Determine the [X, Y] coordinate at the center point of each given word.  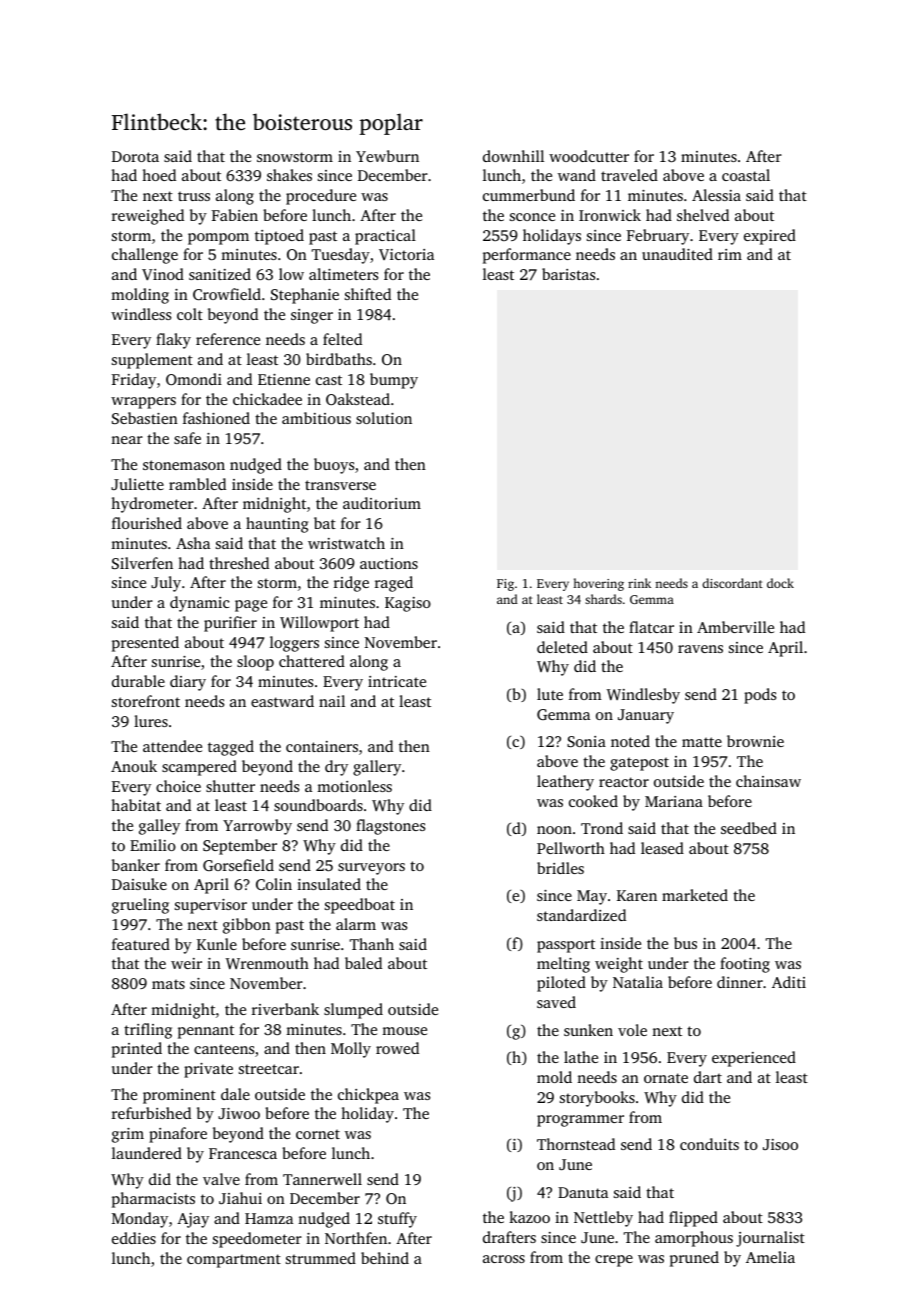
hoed [159, 175]
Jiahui [240, 1198]
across [504, 1259]
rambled [197, 484]
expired [770, 237]
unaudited [677, 254]
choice [178, 786]
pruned [694, 1259]
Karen [637, 895]
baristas [568, 274]
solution [384, 418]
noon [554, 830]
